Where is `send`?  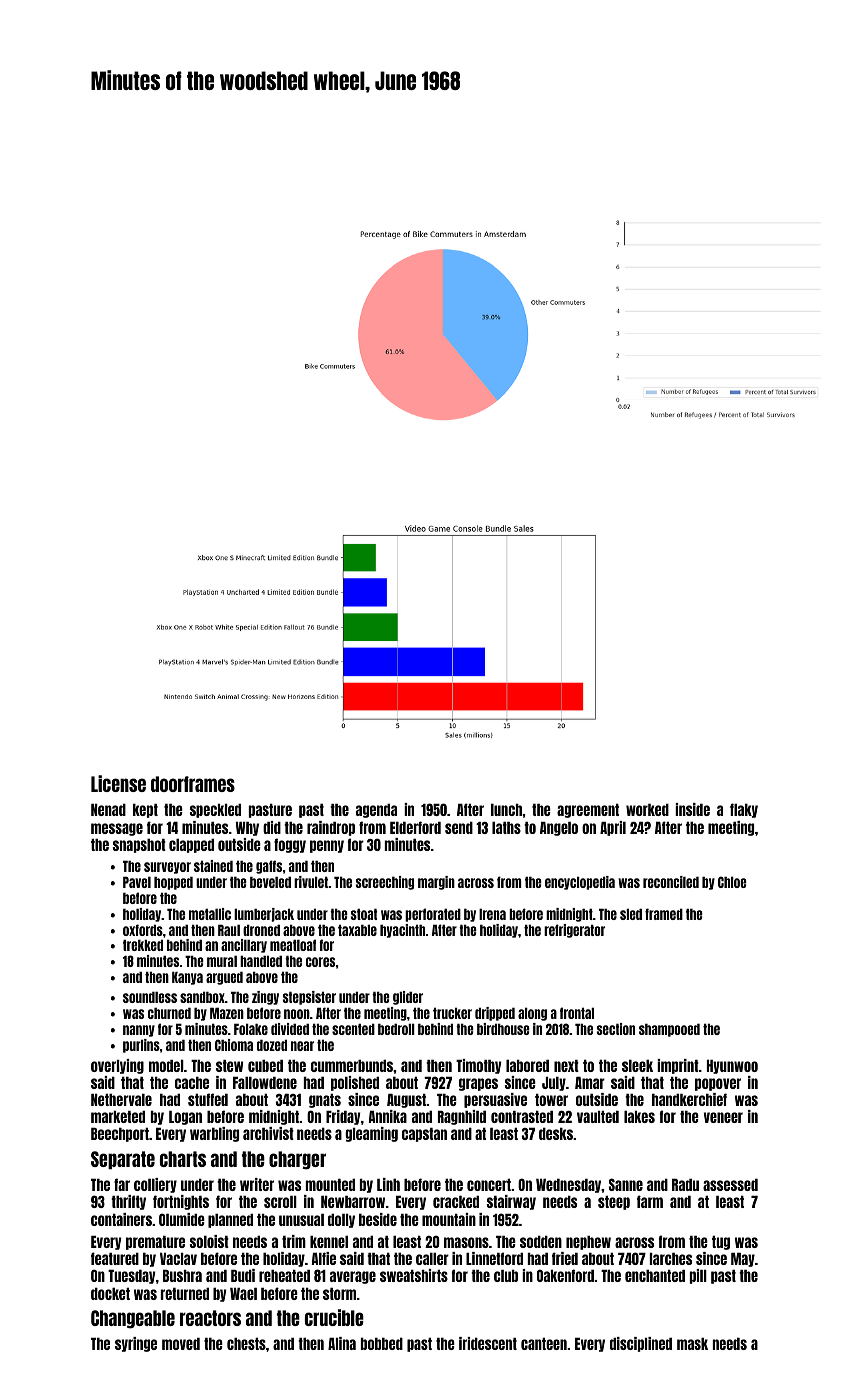 send is located at coordinates (459, 828).
